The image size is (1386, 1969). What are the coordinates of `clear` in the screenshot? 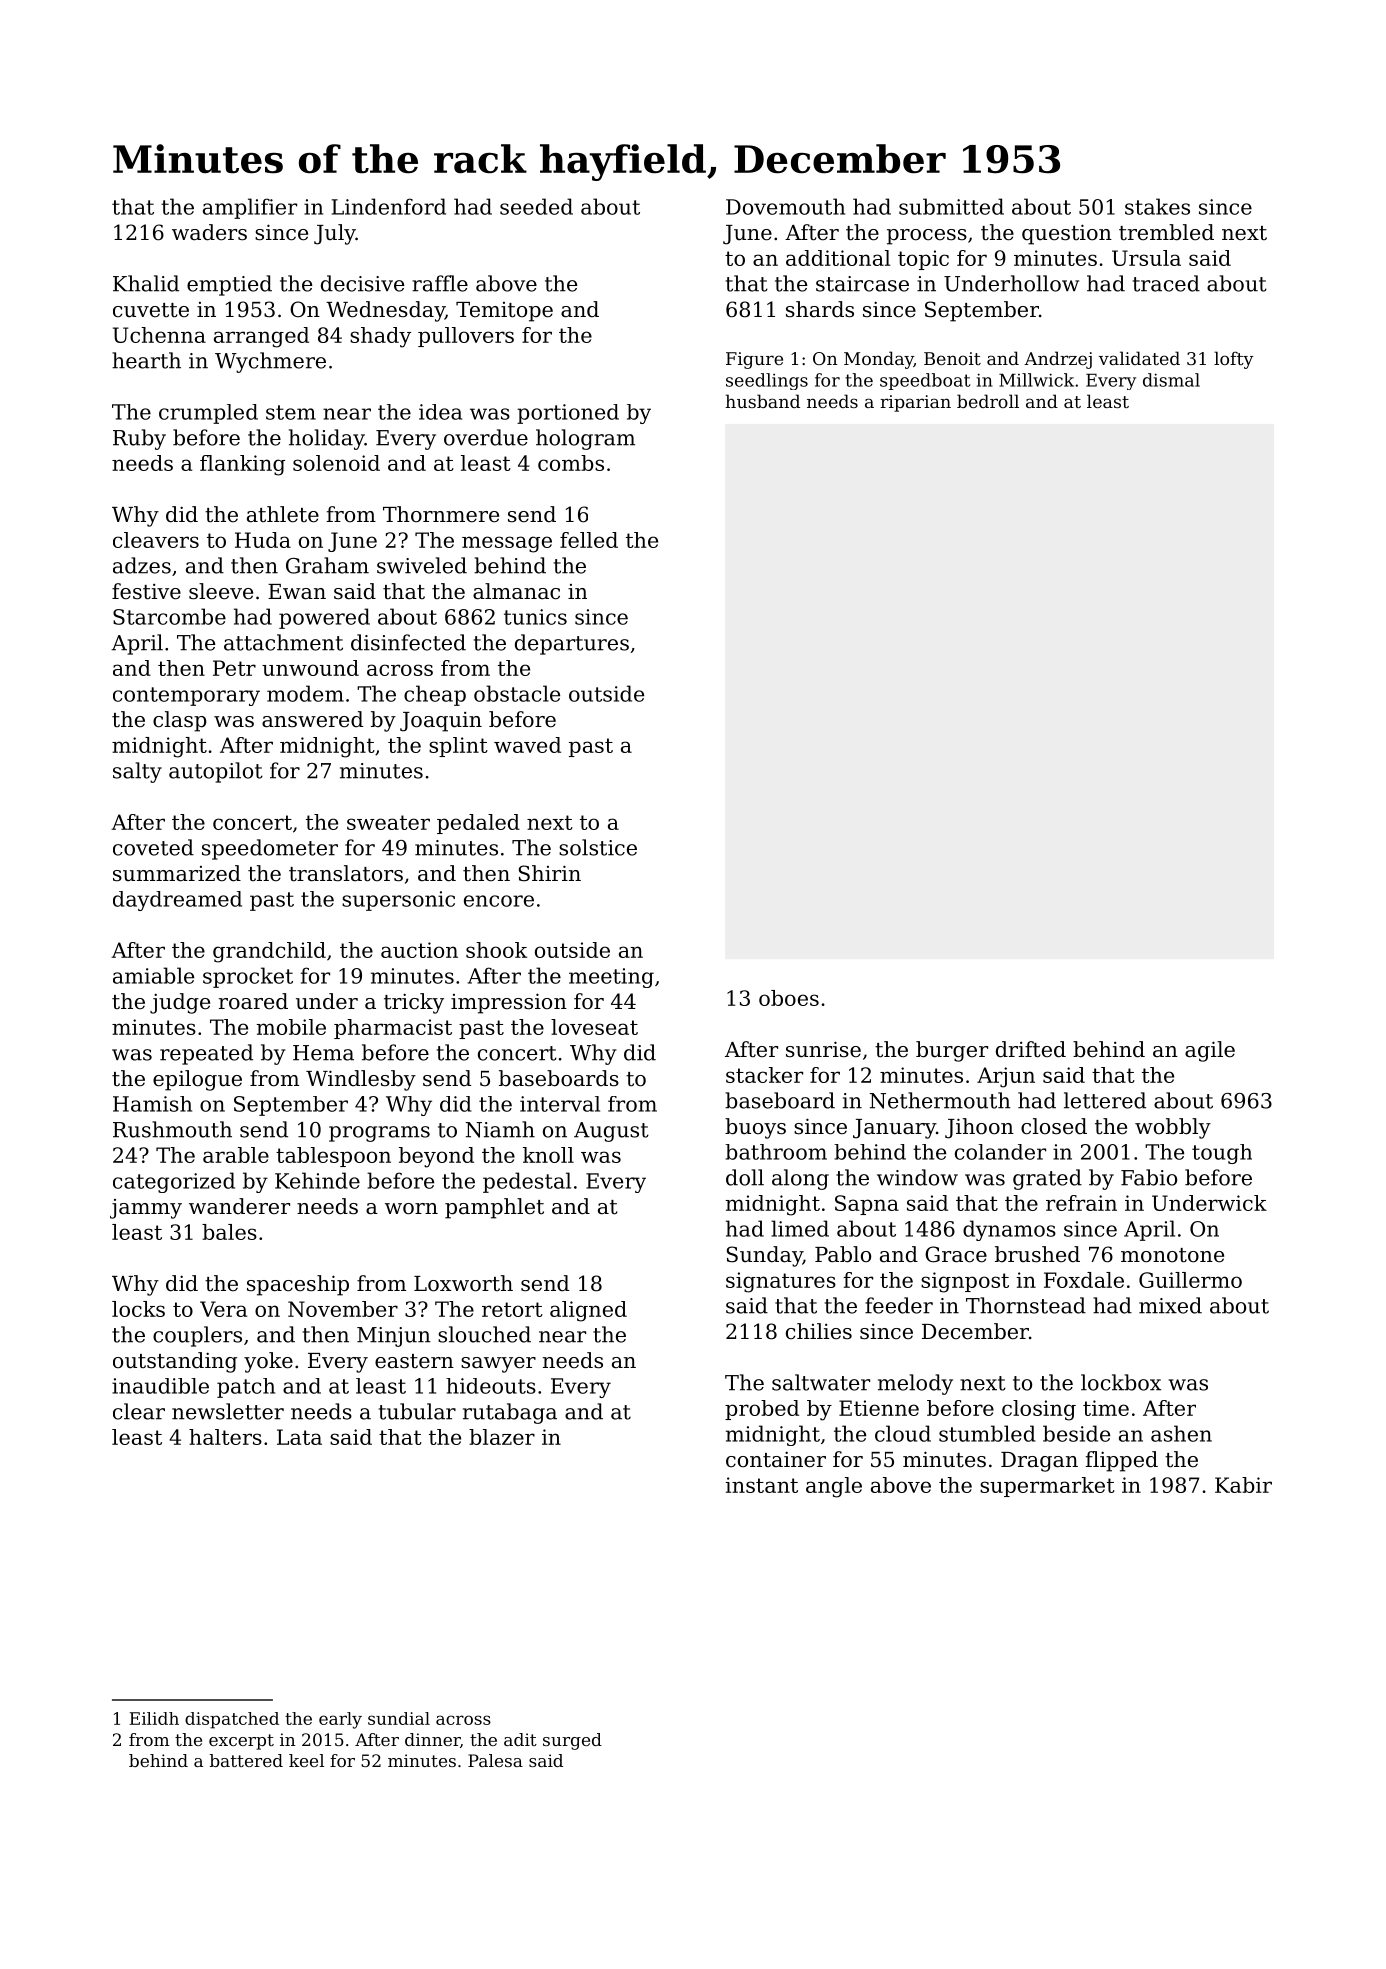 It's located at (139, 1411).
